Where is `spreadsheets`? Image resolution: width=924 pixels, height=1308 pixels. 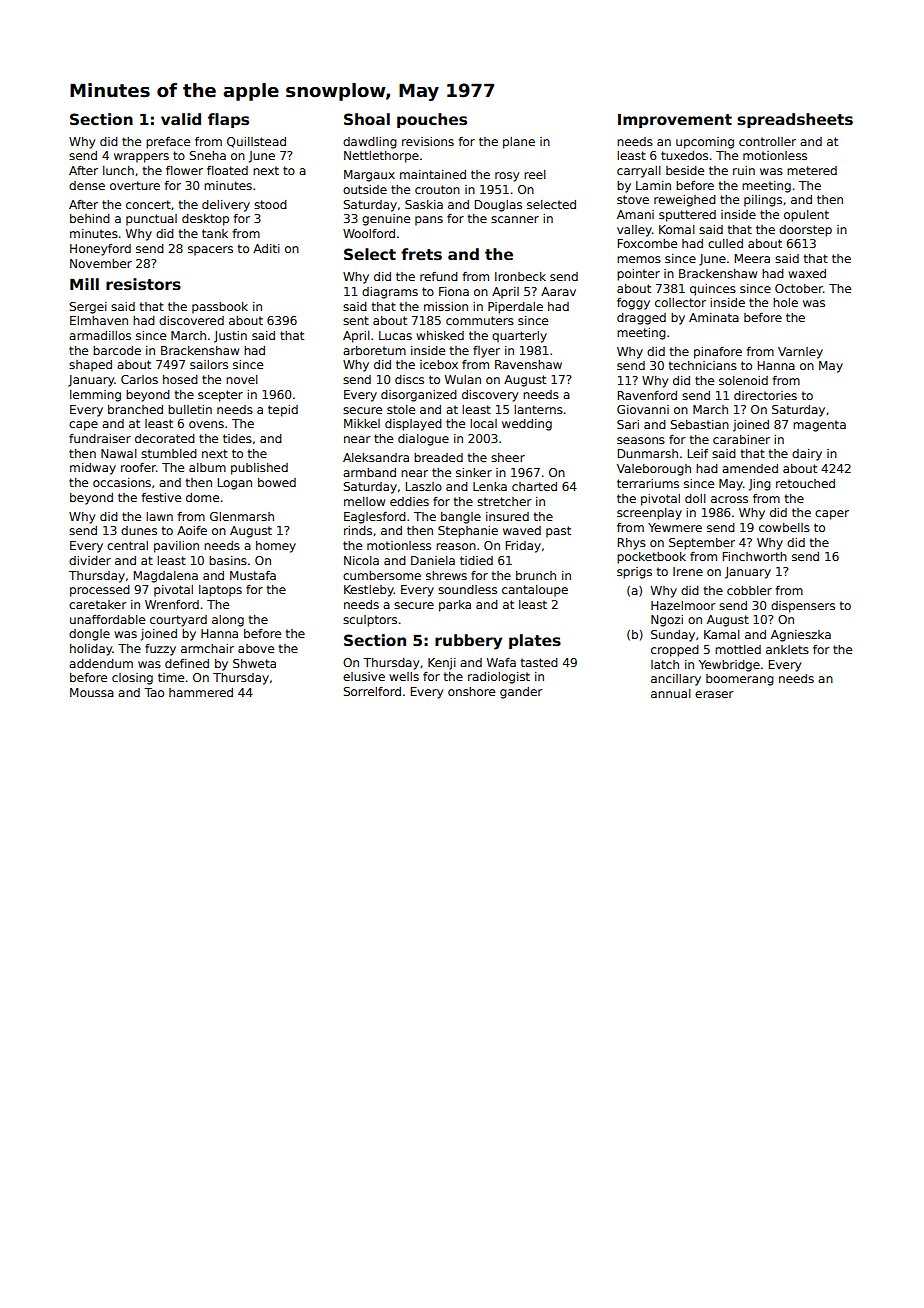
spreadsheets is located at coordinates (795, 120).
